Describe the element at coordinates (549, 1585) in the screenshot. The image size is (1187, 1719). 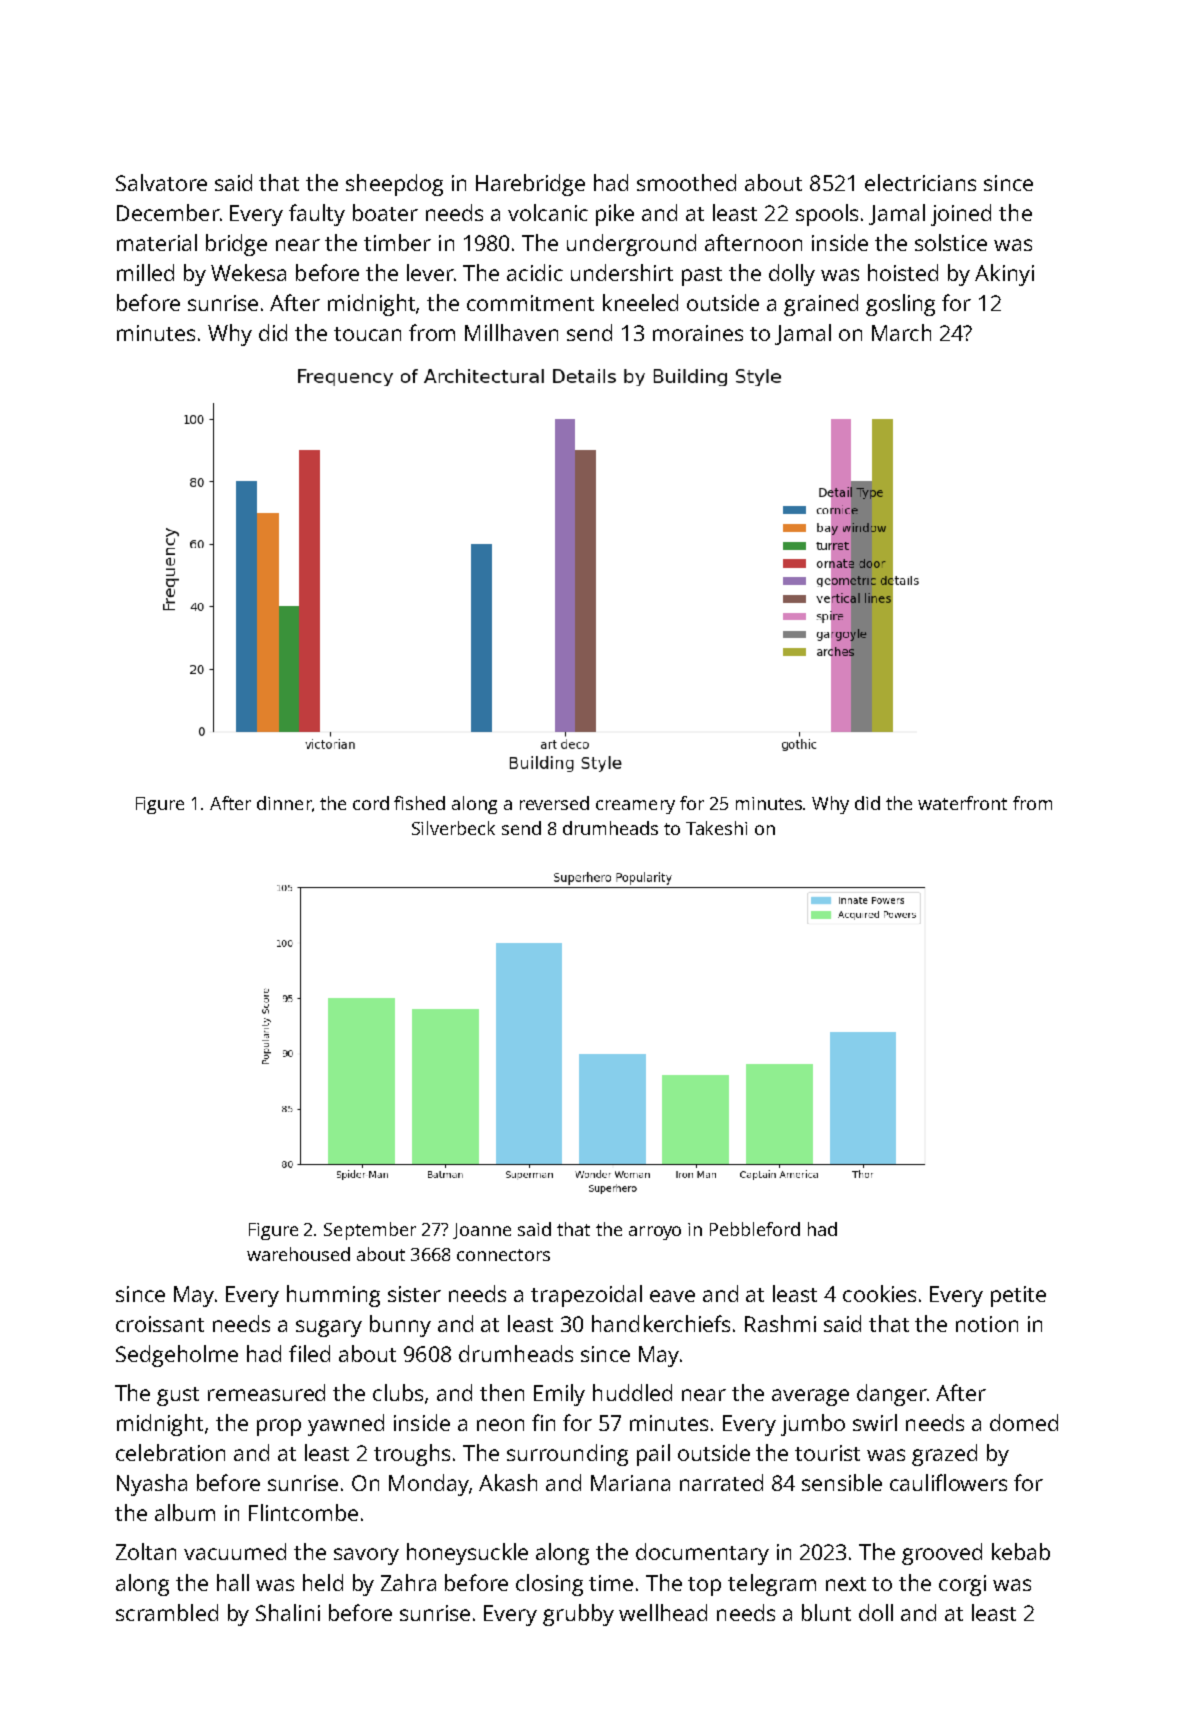
I see `closing` at that location.
